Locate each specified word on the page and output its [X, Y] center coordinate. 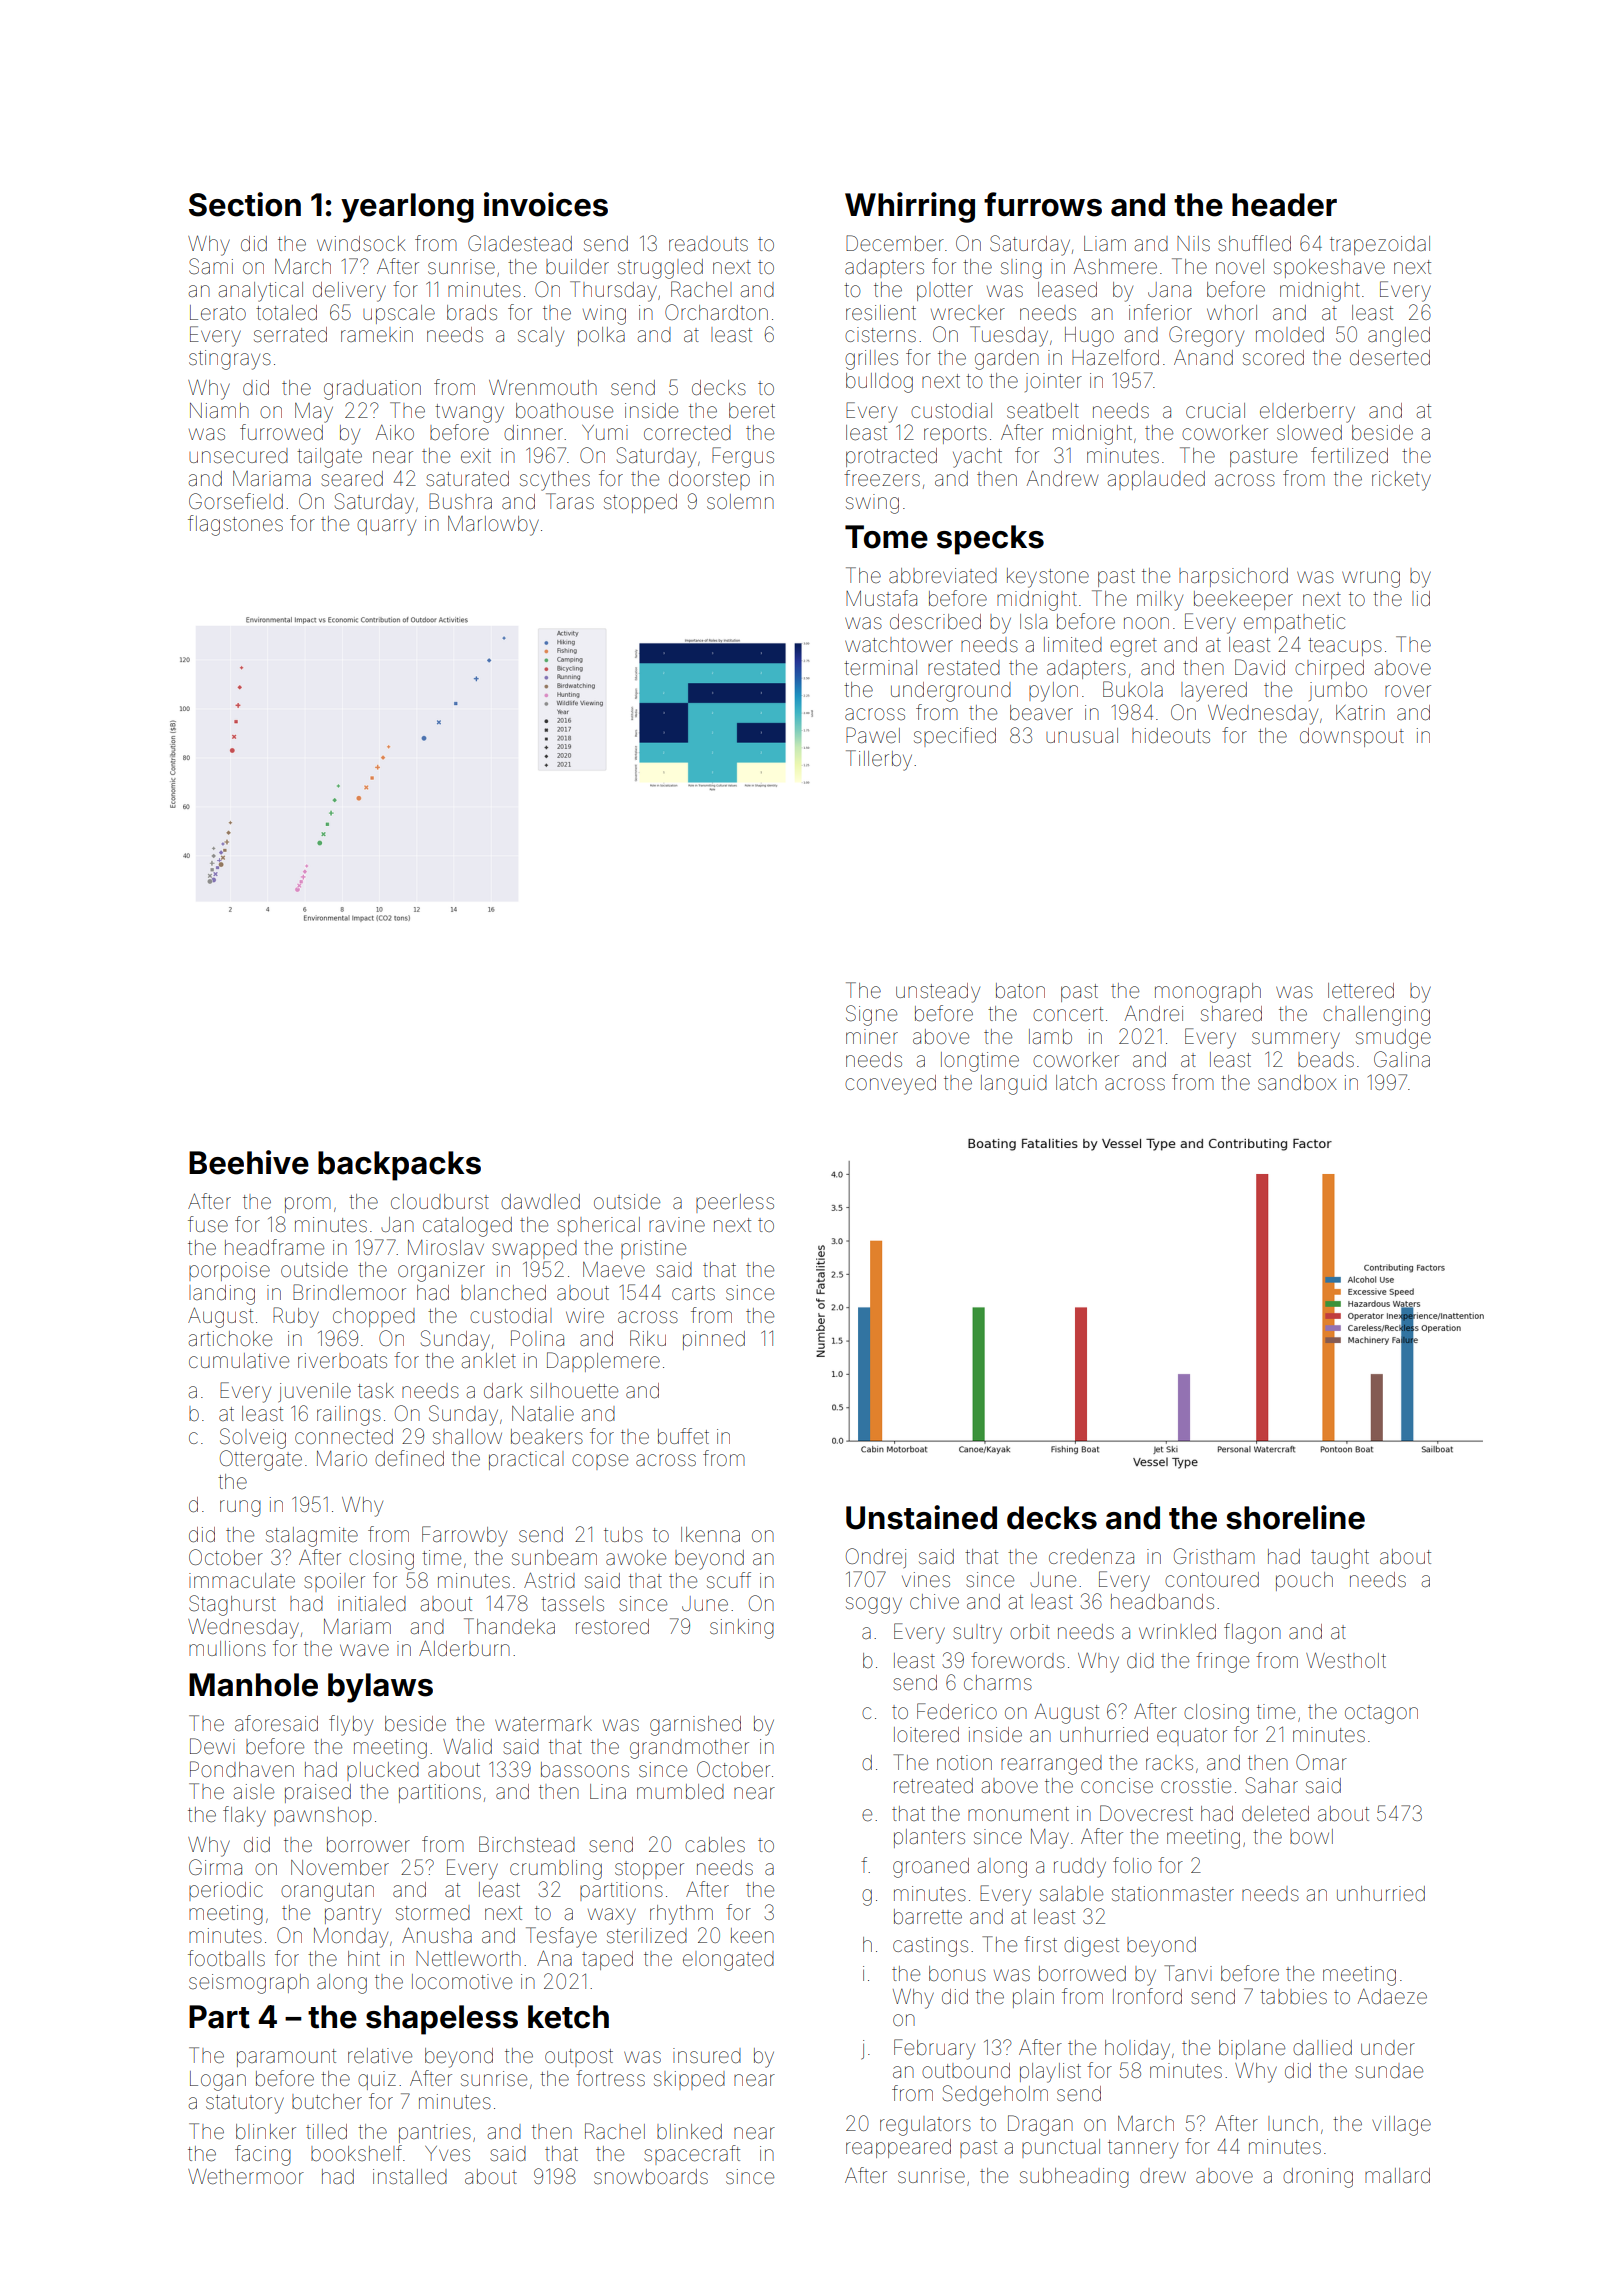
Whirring [910, 207]
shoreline [1295, 1517]
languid [1014, 1085]
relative [380, 2056]
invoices [546, 204]
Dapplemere [603, 1362]
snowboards [651, 2176]
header [1284, 205]
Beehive [249, 1162]
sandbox [1297, 1082]
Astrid [549, 1580]
